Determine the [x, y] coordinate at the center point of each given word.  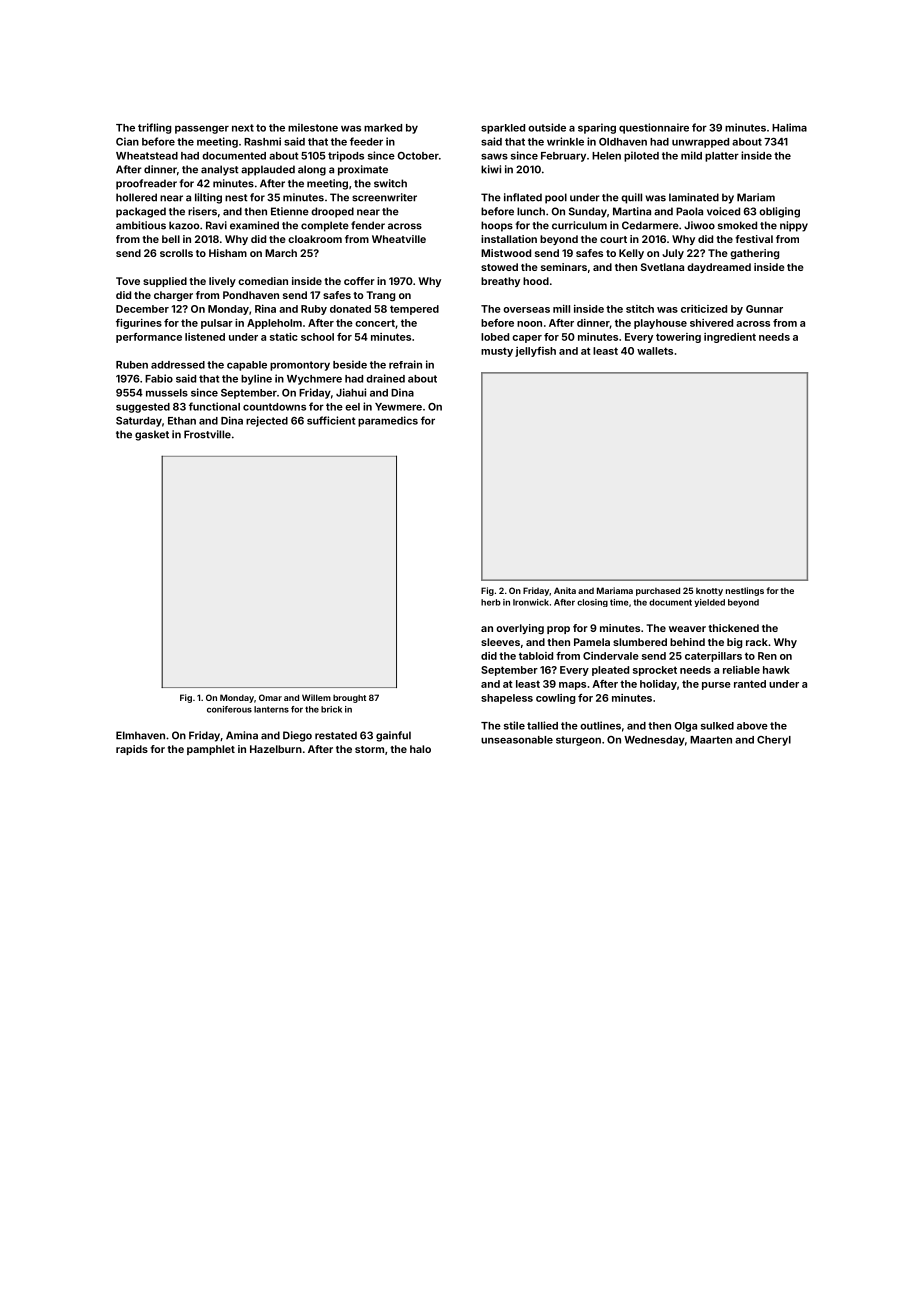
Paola [689, 211]
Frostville [207, 434]
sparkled [503, 129]
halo [420, 749]
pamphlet [211, 750]
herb [491, 602]
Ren [767, 656]
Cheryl [774, 741]
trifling [154, 128]
